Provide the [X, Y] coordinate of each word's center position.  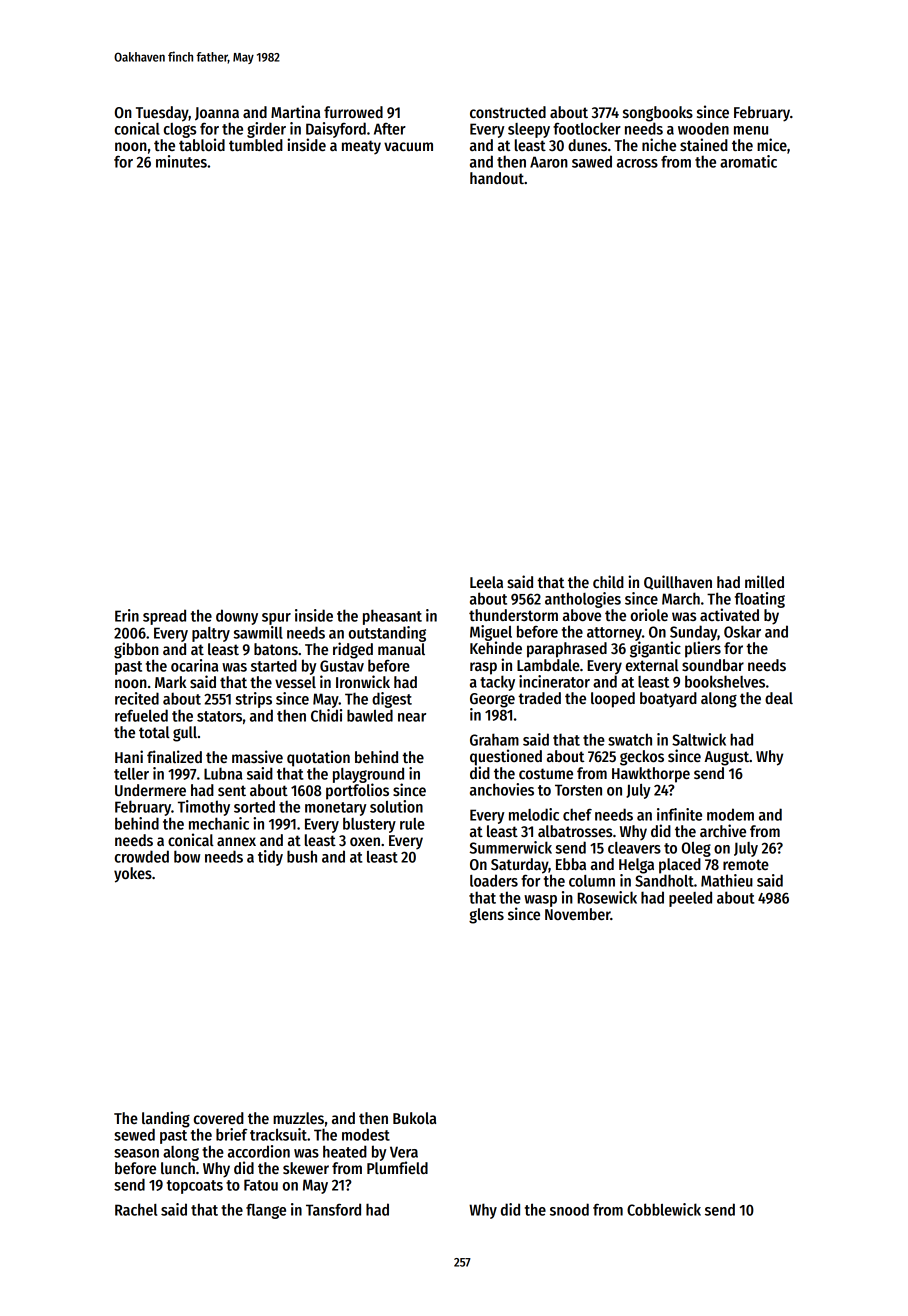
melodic [534, 814]
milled [764, 581]
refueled [141, 715]
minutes [181, 161]
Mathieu [727, 880]
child [608, 581]
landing [166, 1119]
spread [164, 617]
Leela [486, 582]
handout [497, 178]
